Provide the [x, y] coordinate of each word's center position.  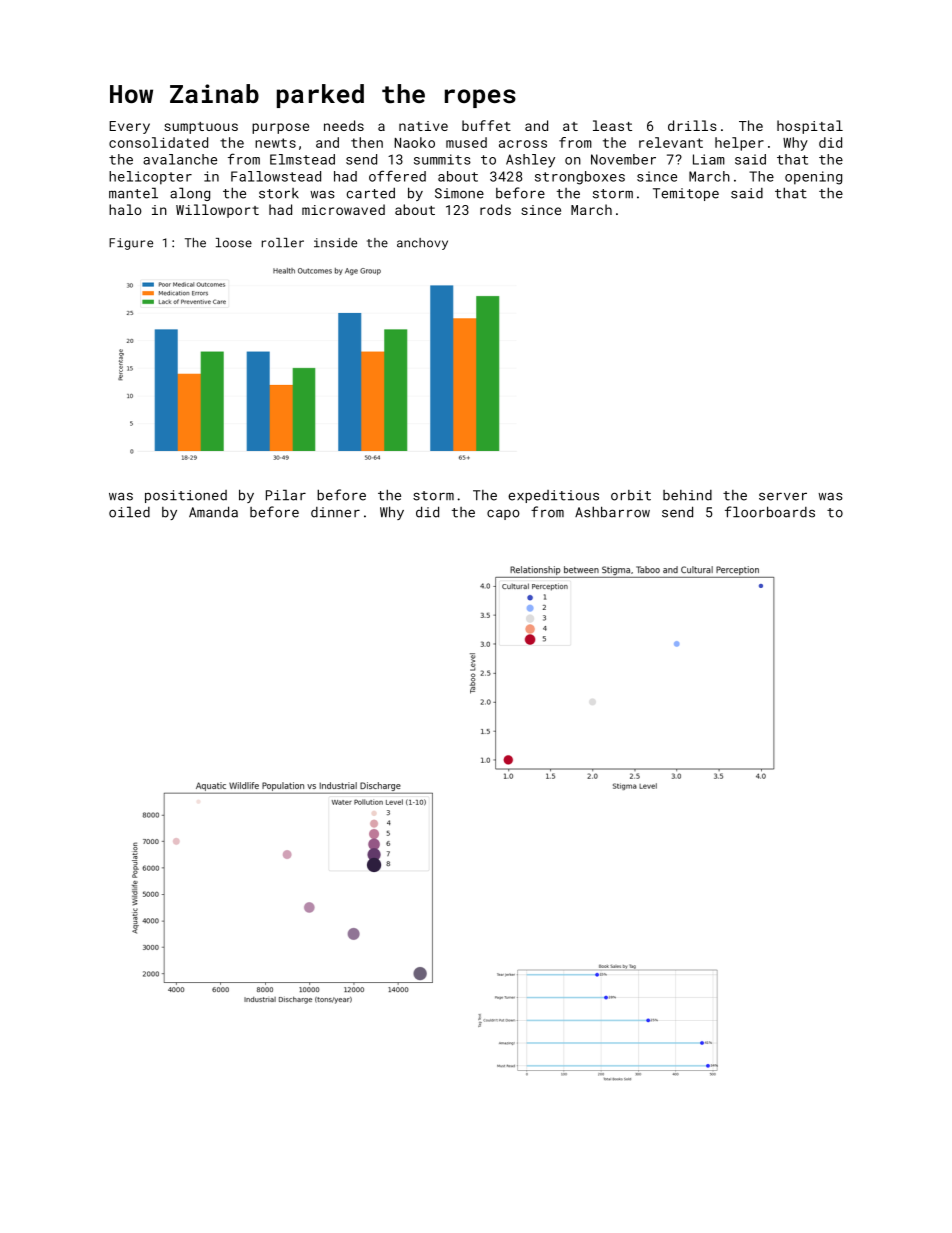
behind [687, 495]
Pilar [286, 495]
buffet [486, 125]
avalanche [180, 159]
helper [739, 144]
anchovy [422, 244]
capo [503, 514]
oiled [129, 512]
